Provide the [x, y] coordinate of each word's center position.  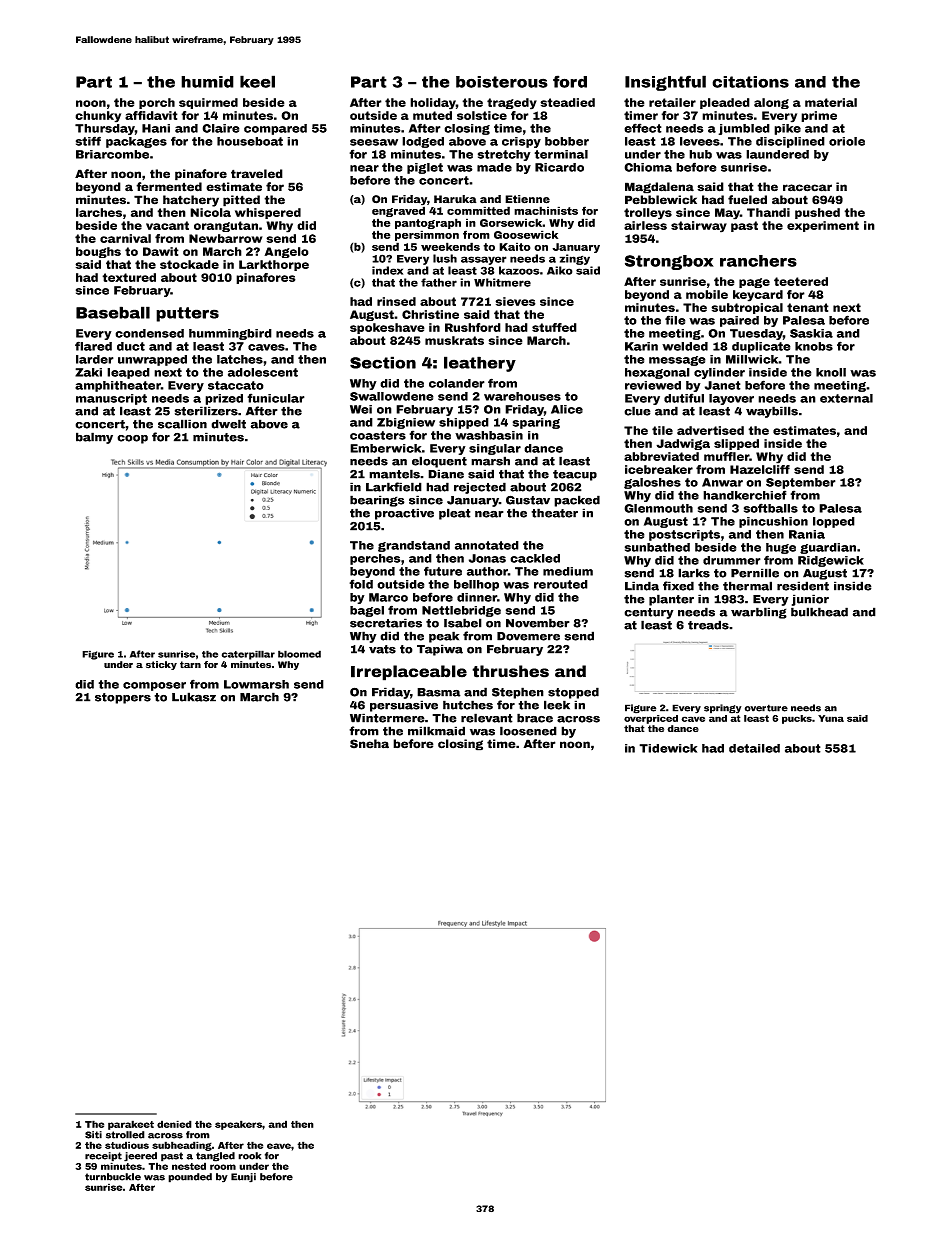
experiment [823, 226]
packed [577, 501]
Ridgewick [831, 561]
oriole [847, 141]
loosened [528, 731]
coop [132, 439]
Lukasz [194, 697]
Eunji [243, 1178]
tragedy [512, 104]
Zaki [88, 372]
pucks [797, 719]
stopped [573, 693]
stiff [88, 141]
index [387, 270]
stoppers [123, 698]
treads [708, 625]
